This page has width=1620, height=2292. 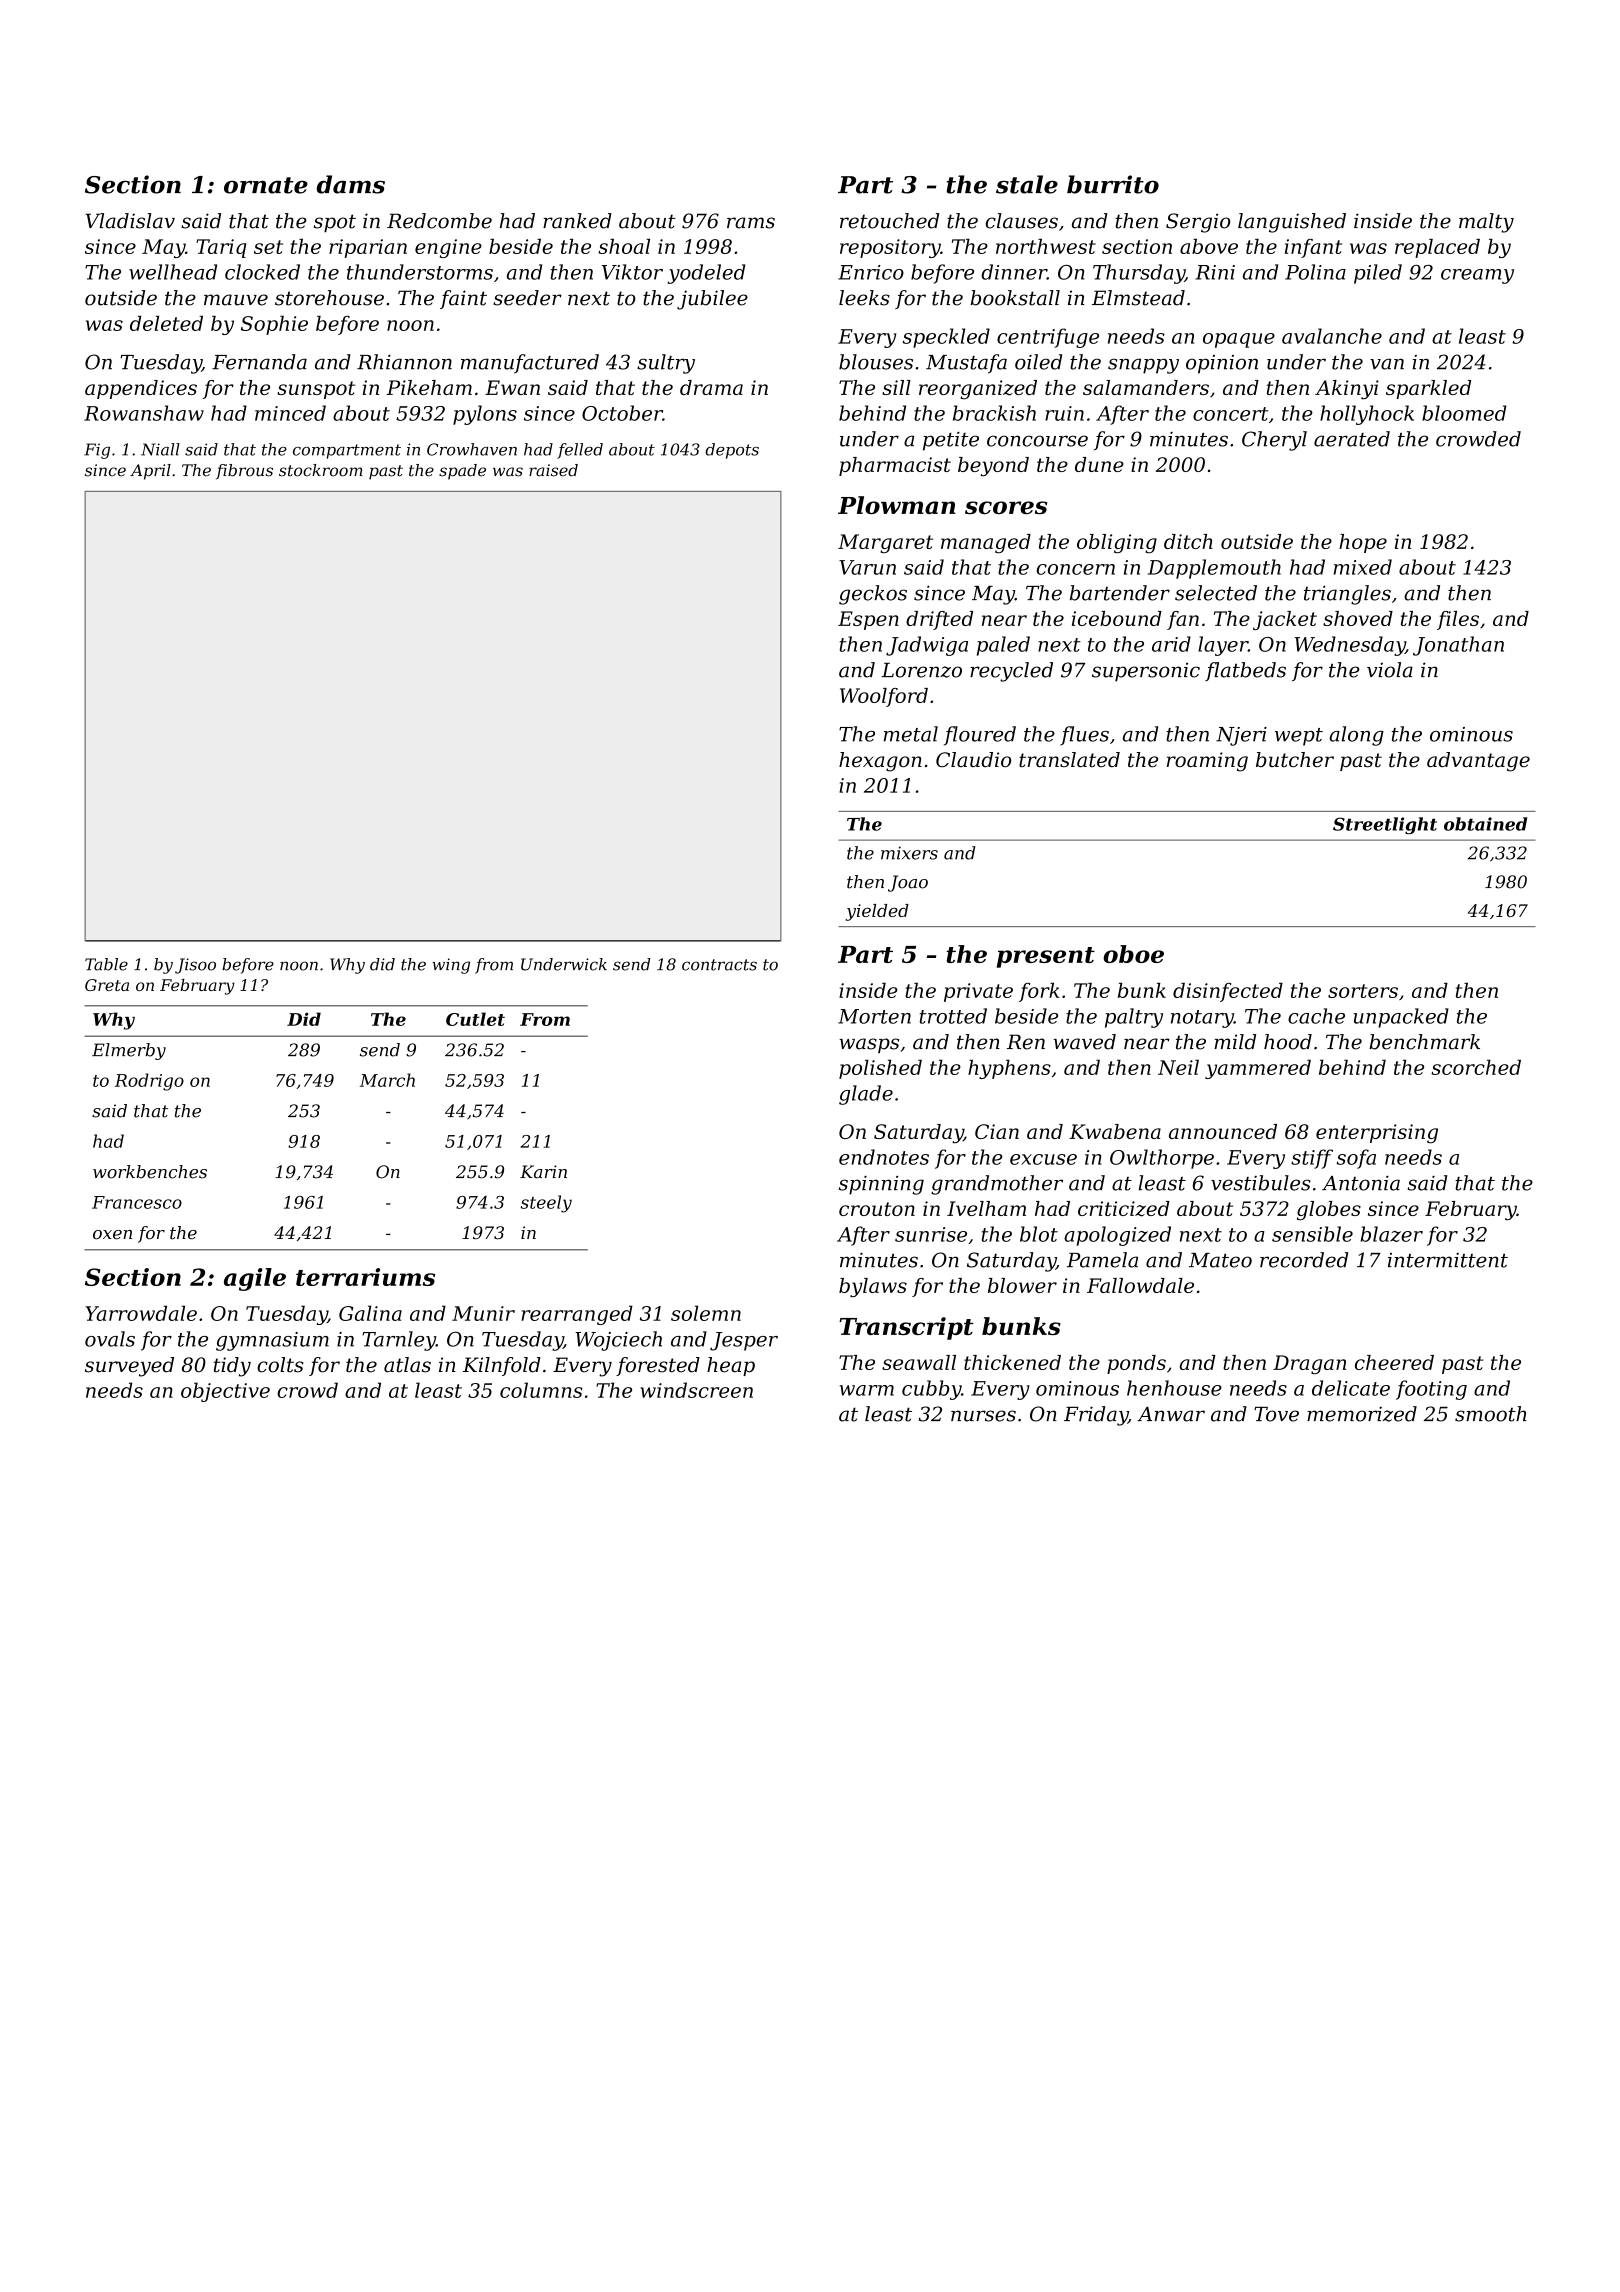 I want to click on Woolford, so click(x=884, y=697).
